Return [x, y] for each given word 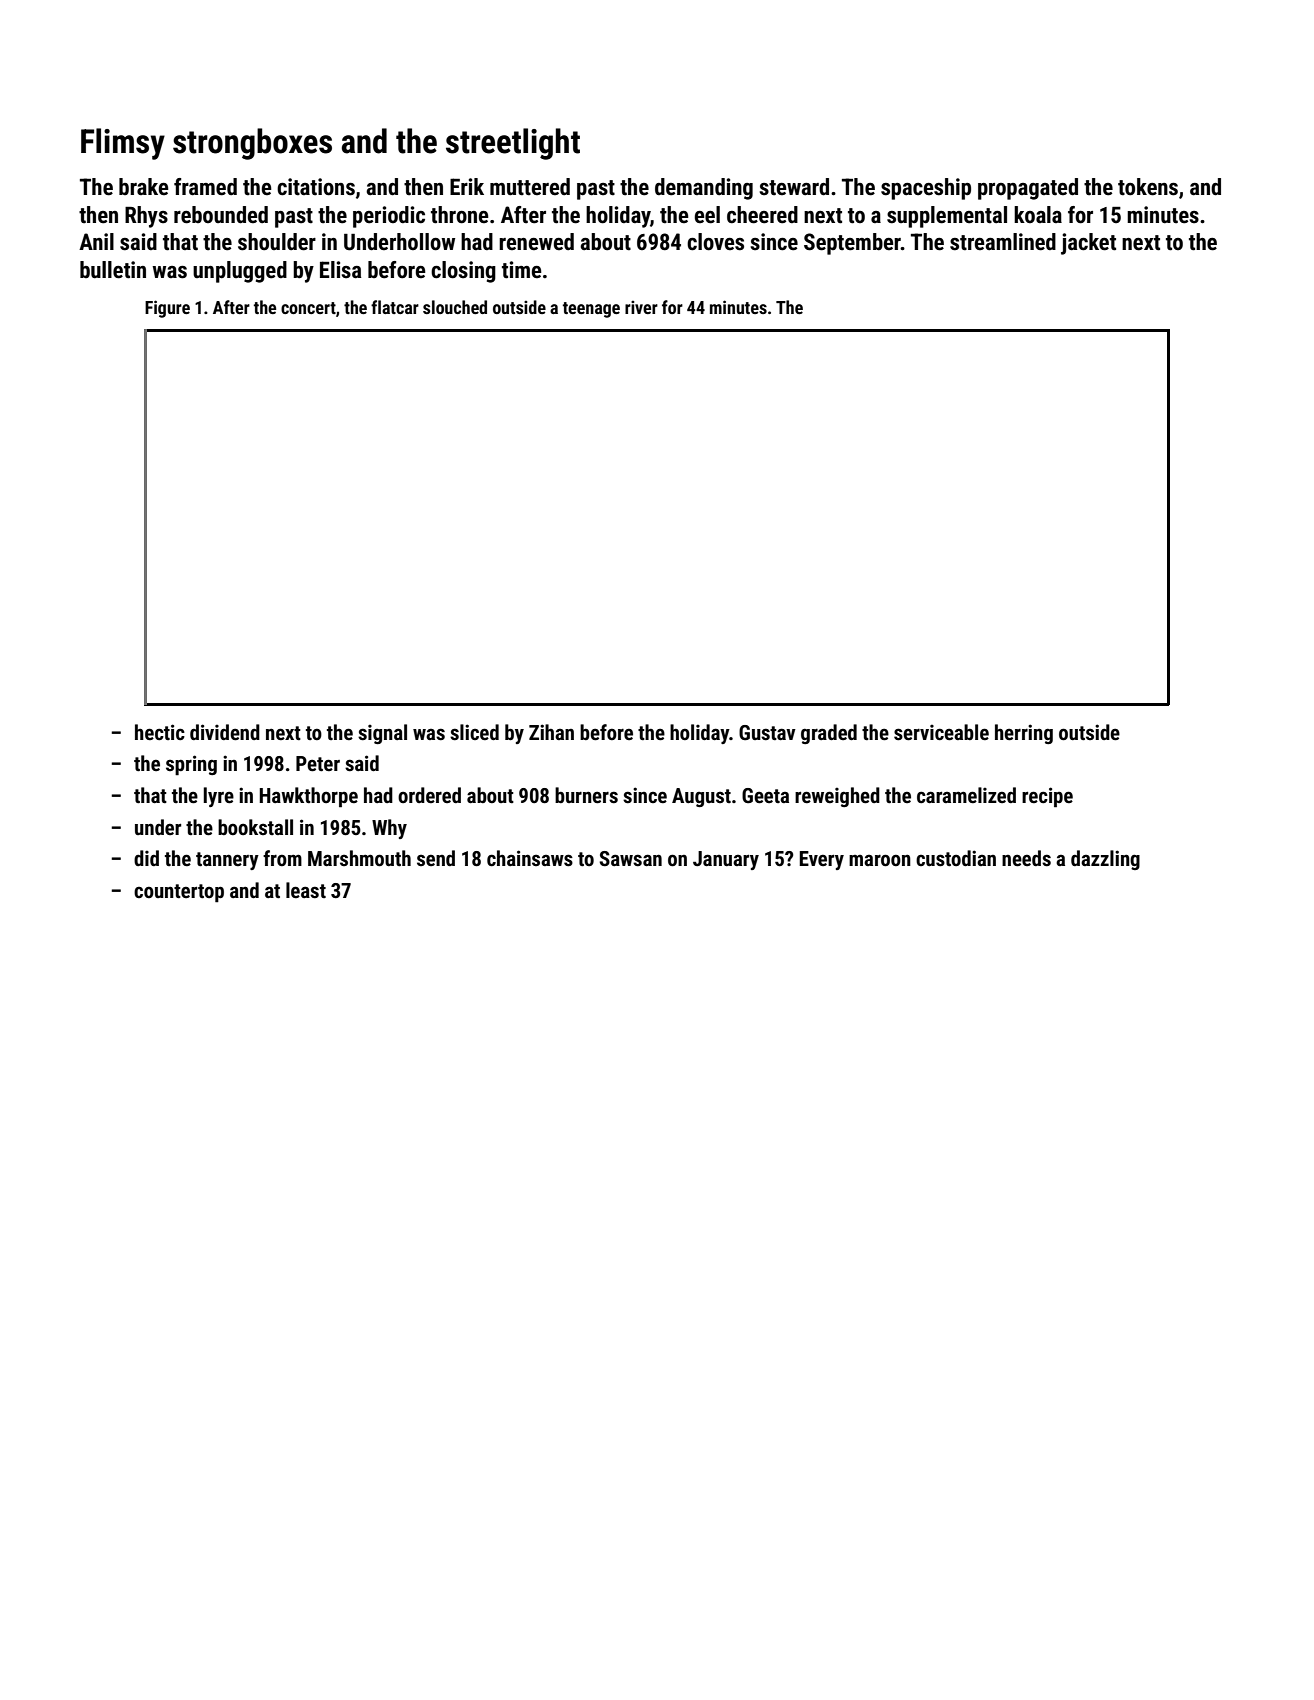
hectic [160, 732]
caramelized [966, 795]
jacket [1088, 244]
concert [308, 308]
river [641, 307]
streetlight [513, 144]
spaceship [926, 189]
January [726, 860]
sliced [474, 732]
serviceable [941, 732]
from [282, 858]
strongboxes [252, 144]
